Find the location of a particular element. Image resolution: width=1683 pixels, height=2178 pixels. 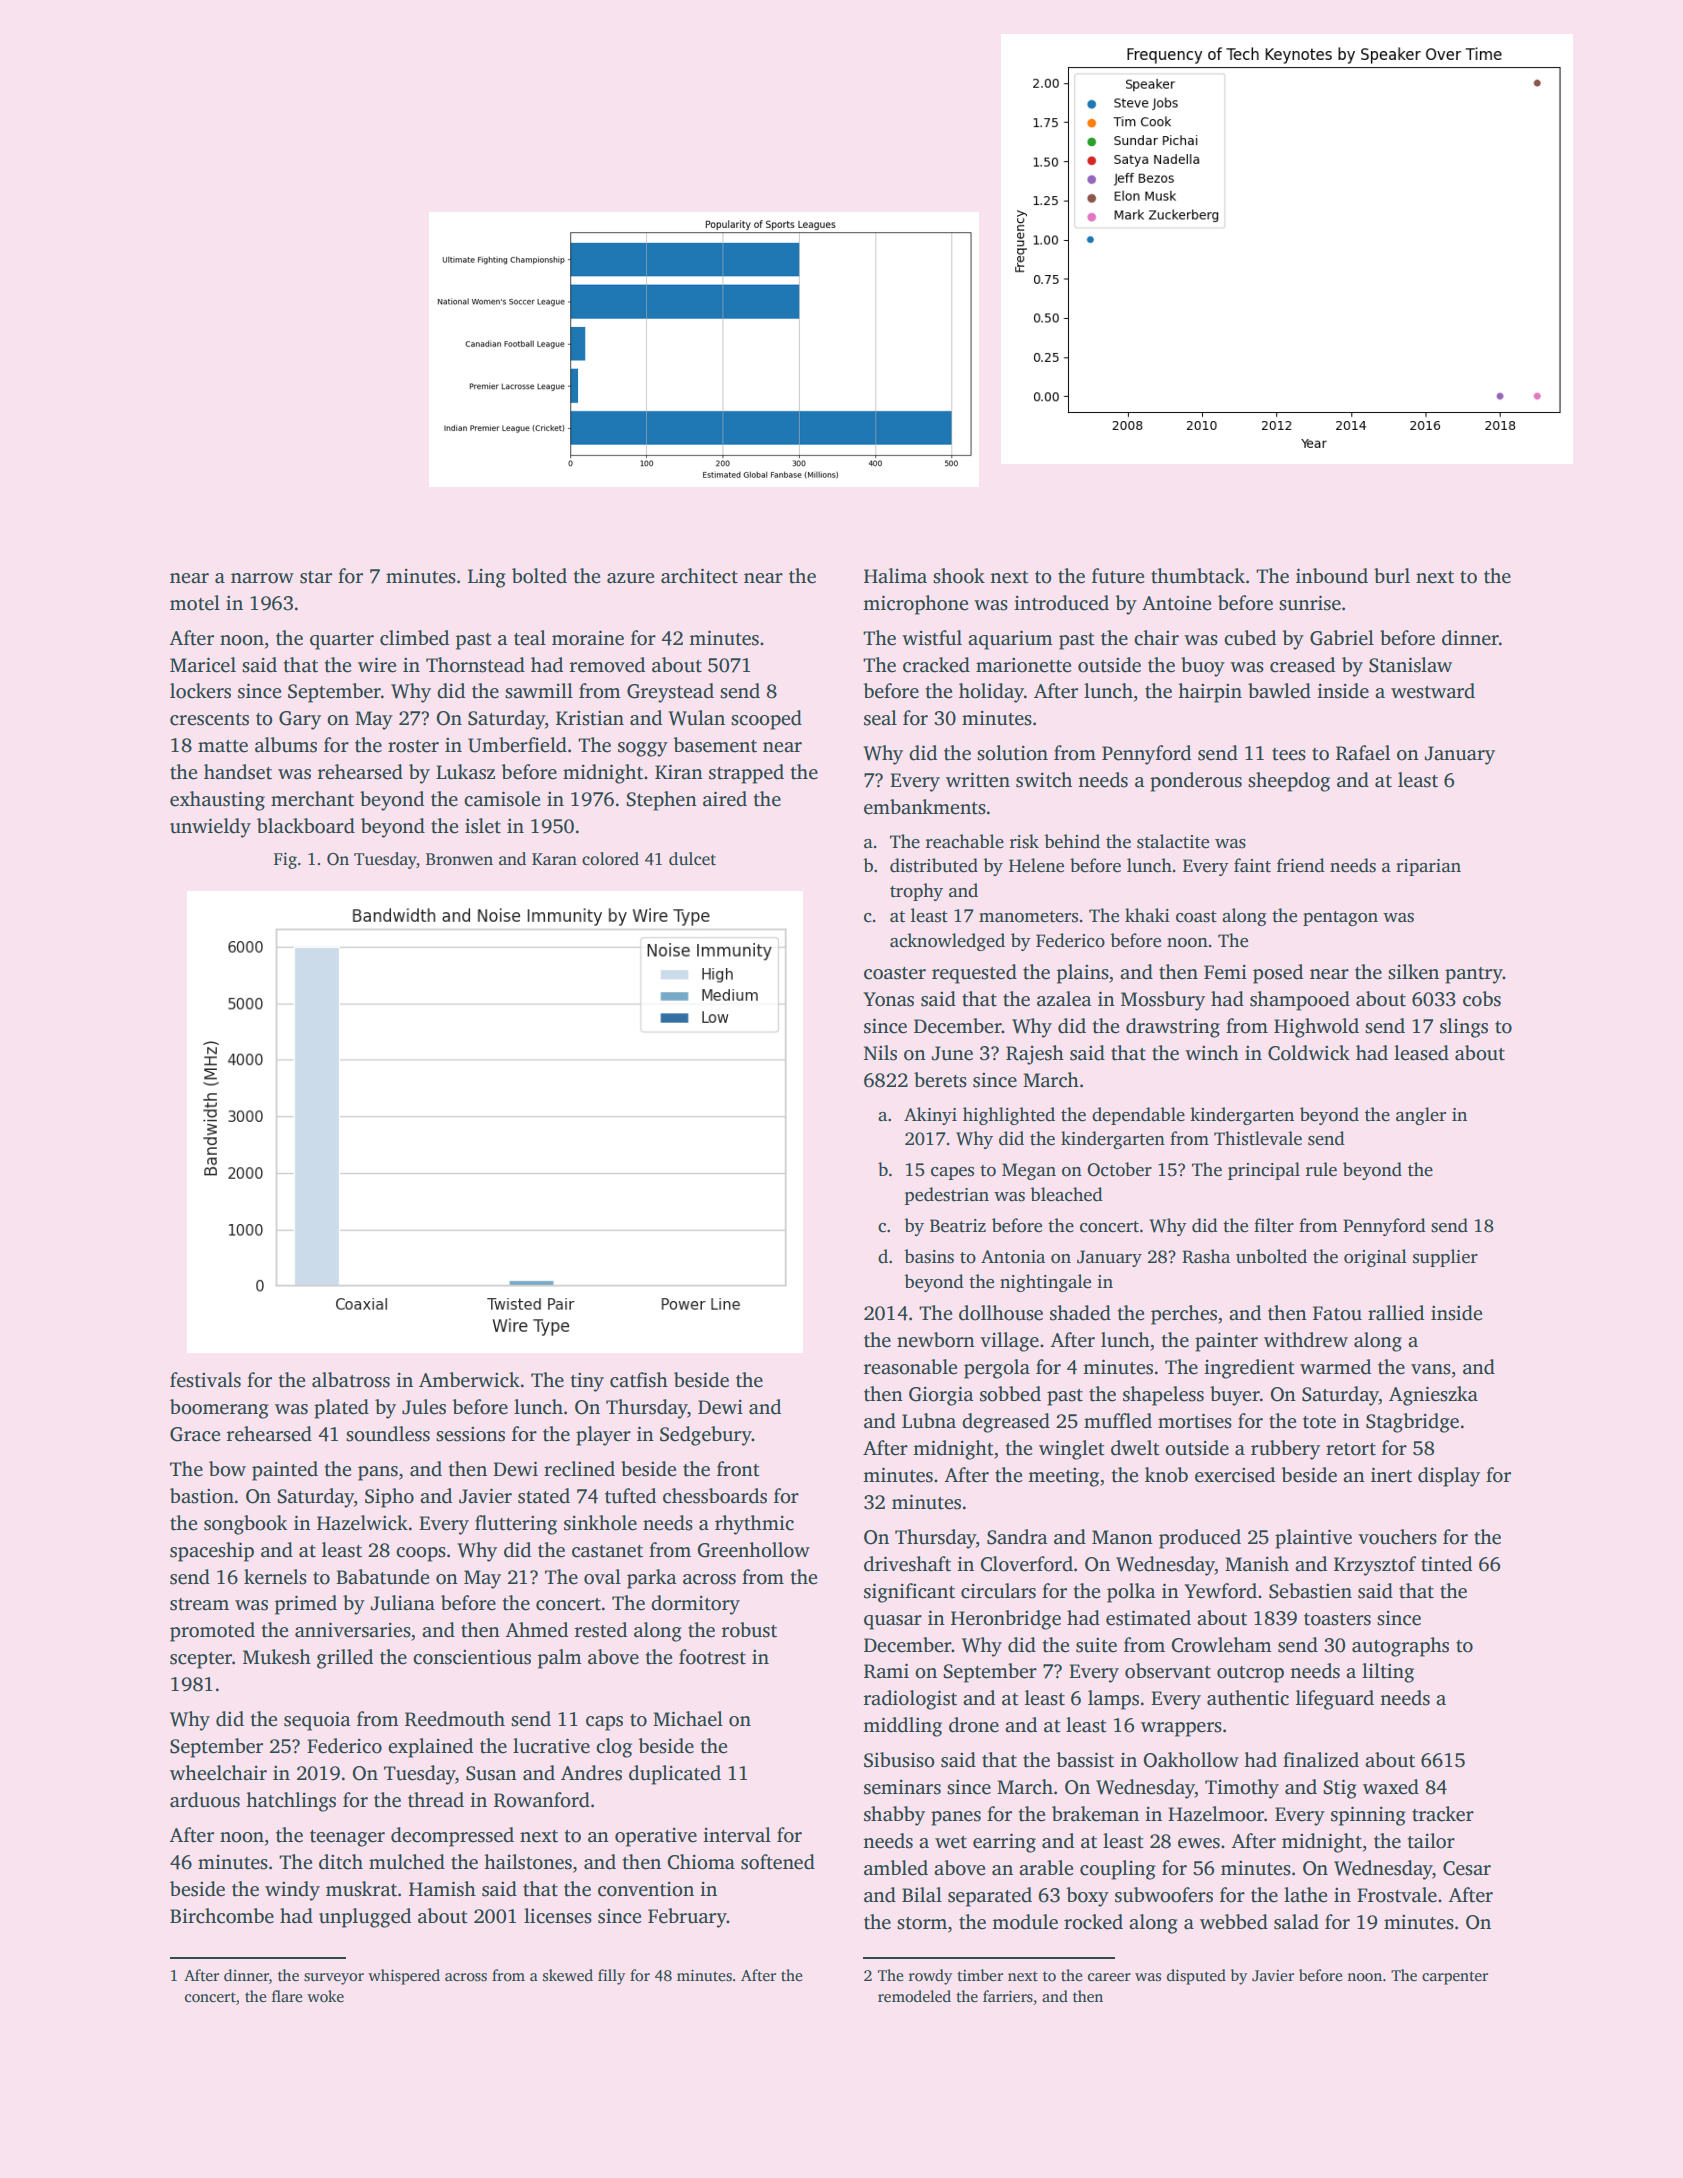

Halima is located at coordinates (895, 576).
